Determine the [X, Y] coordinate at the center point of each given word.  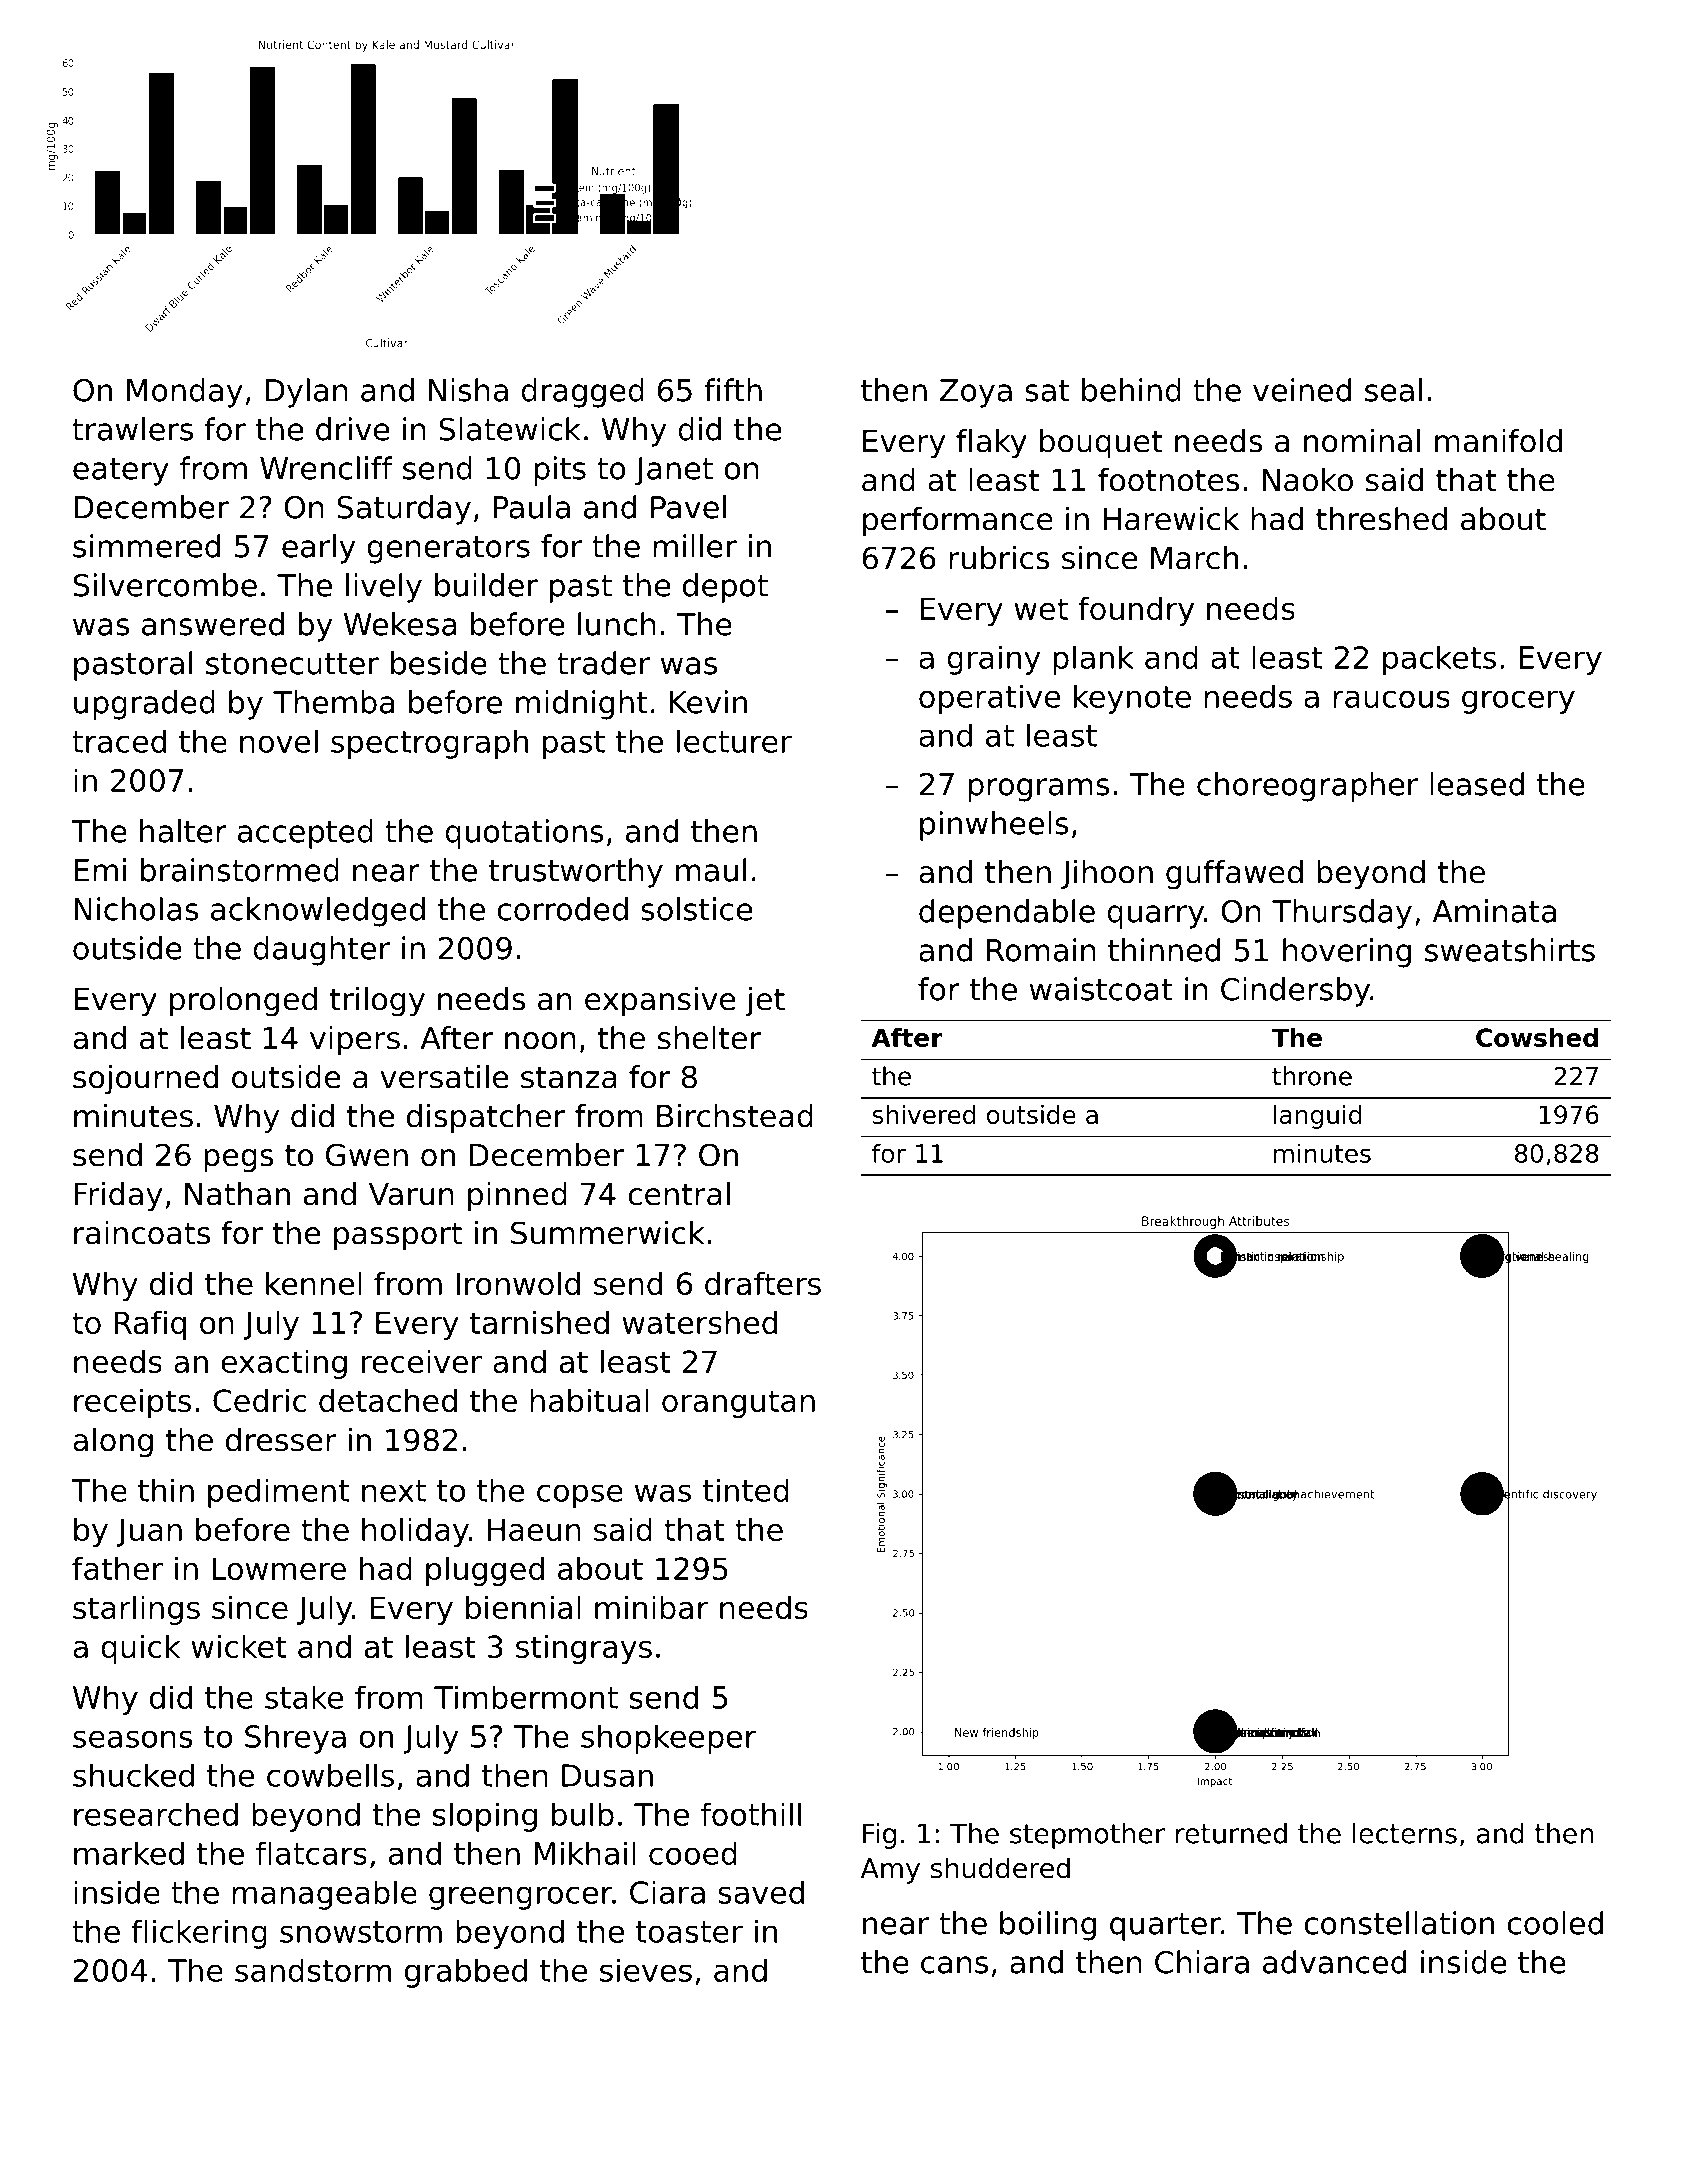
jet [765, 1002]
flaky [991, 444]
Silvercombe [165, 585]
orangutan [738, 1404]
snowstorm [361, 1932]
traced [119, 741]
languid [1318, 1117]
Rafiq [150, 1325]
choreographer [1307, 787]
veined [1302, 390]
